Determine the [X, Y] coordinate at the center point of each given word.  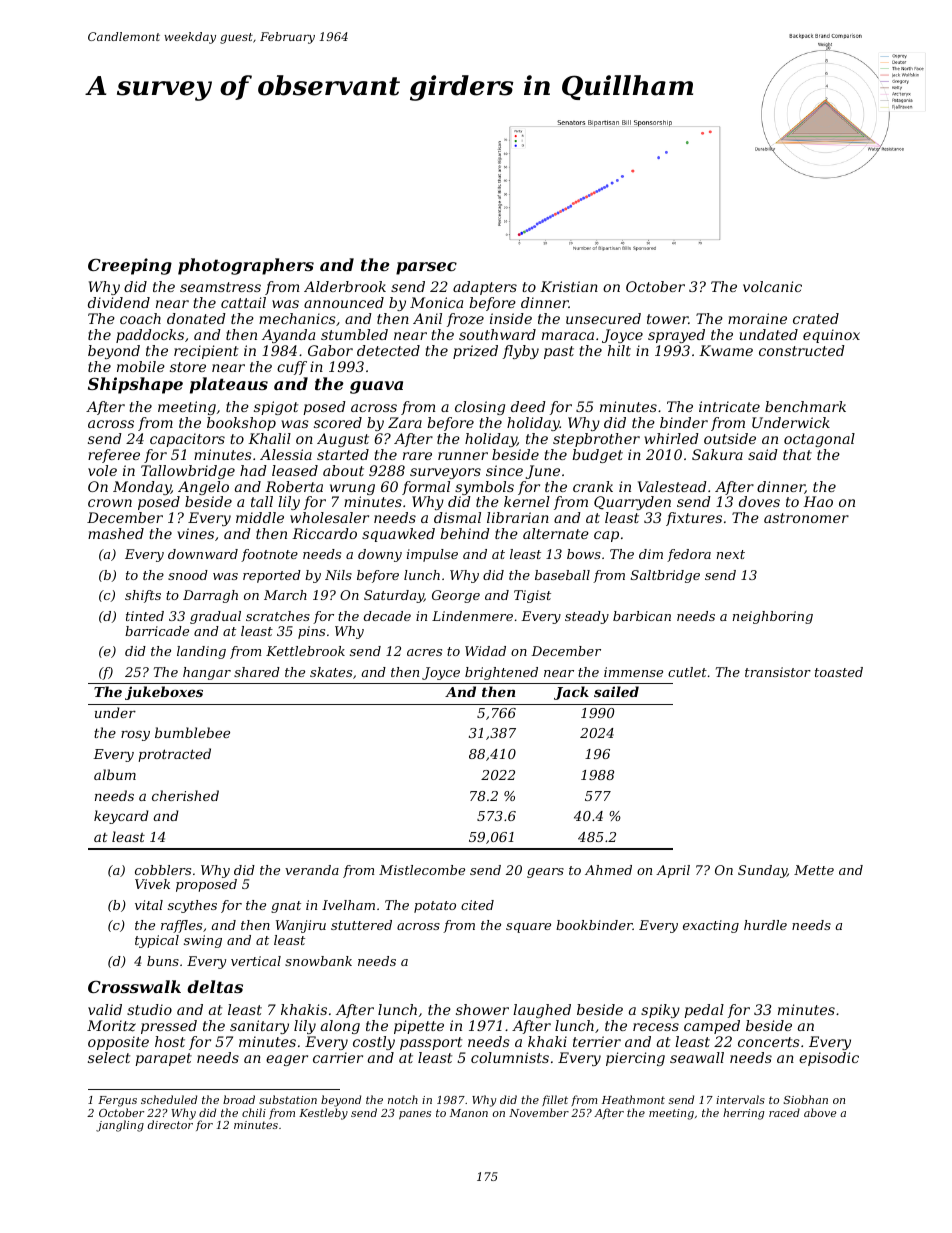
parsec [426, 268]
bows [584, 554]
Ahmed [608, 870]
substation [288, 1099]
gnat [286, 907]
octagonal [819, 440]
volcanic [772, 286]
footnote [269, 555]
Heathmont [633, 1099]
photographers [246, 266]
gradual [215, 617]
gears [545, 873]
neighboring [773, 617]
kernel [527, 501]
